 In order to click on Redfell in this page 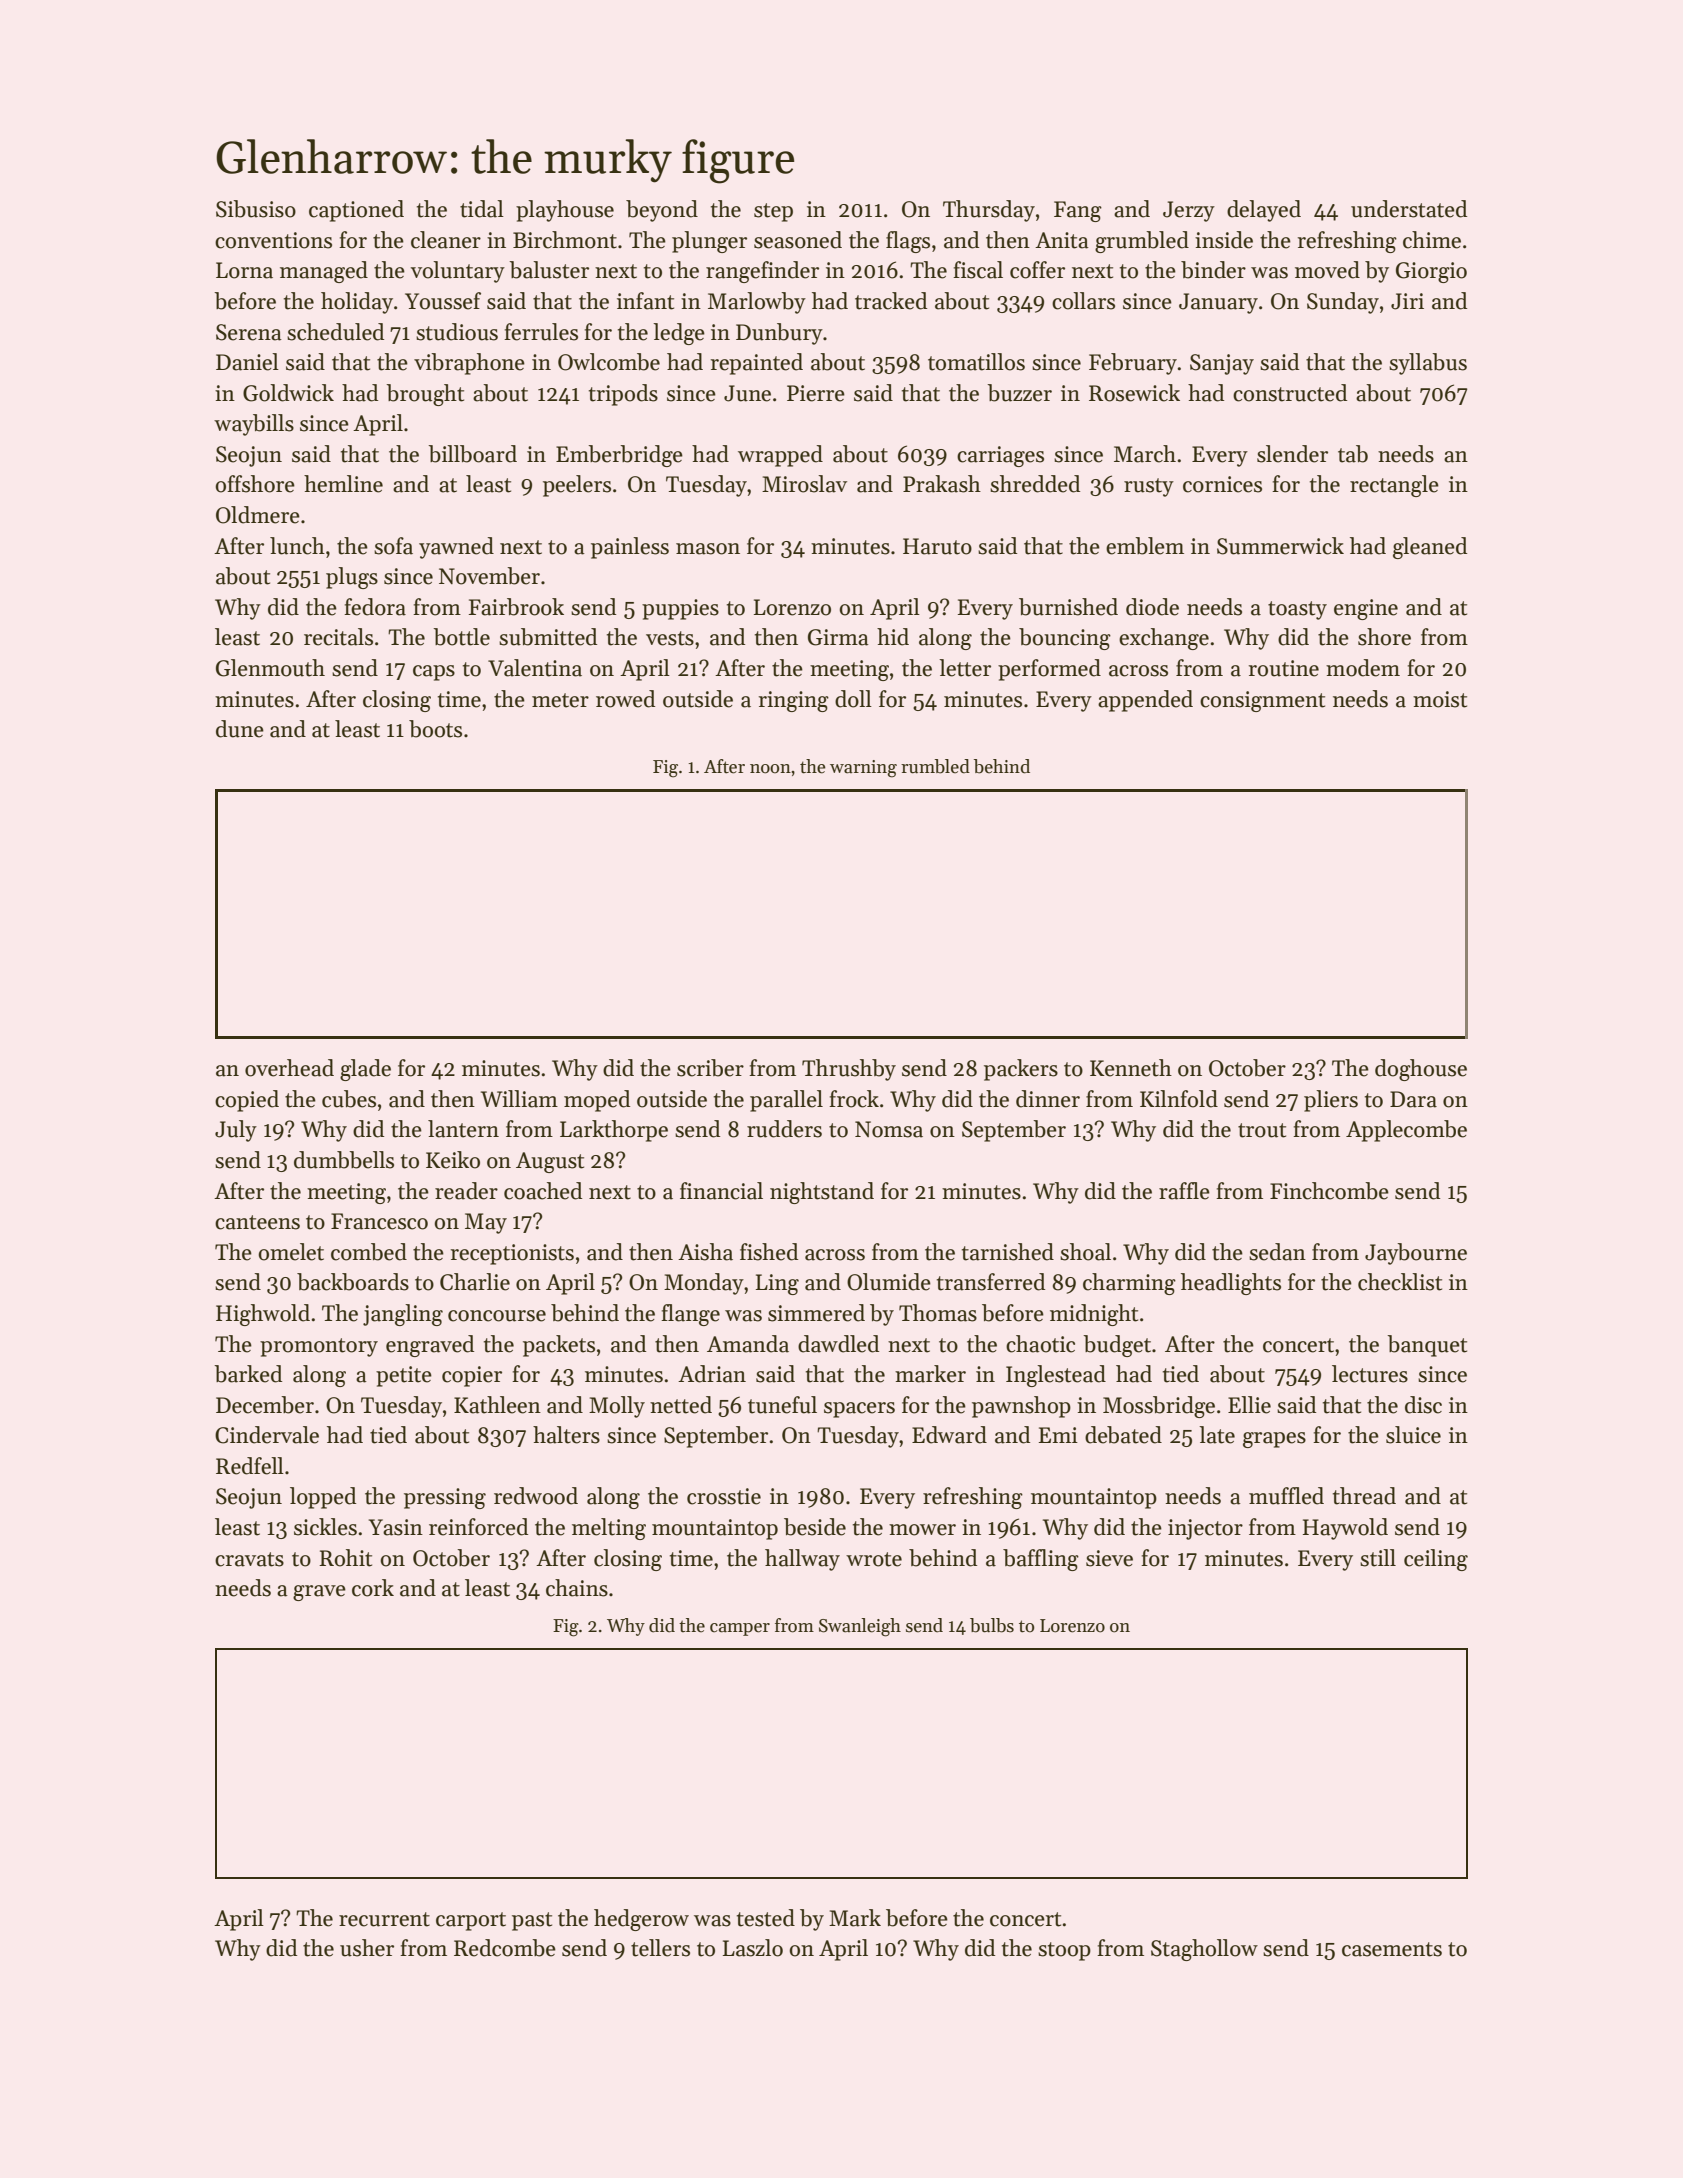, I will do `click(250, 1466)`.
